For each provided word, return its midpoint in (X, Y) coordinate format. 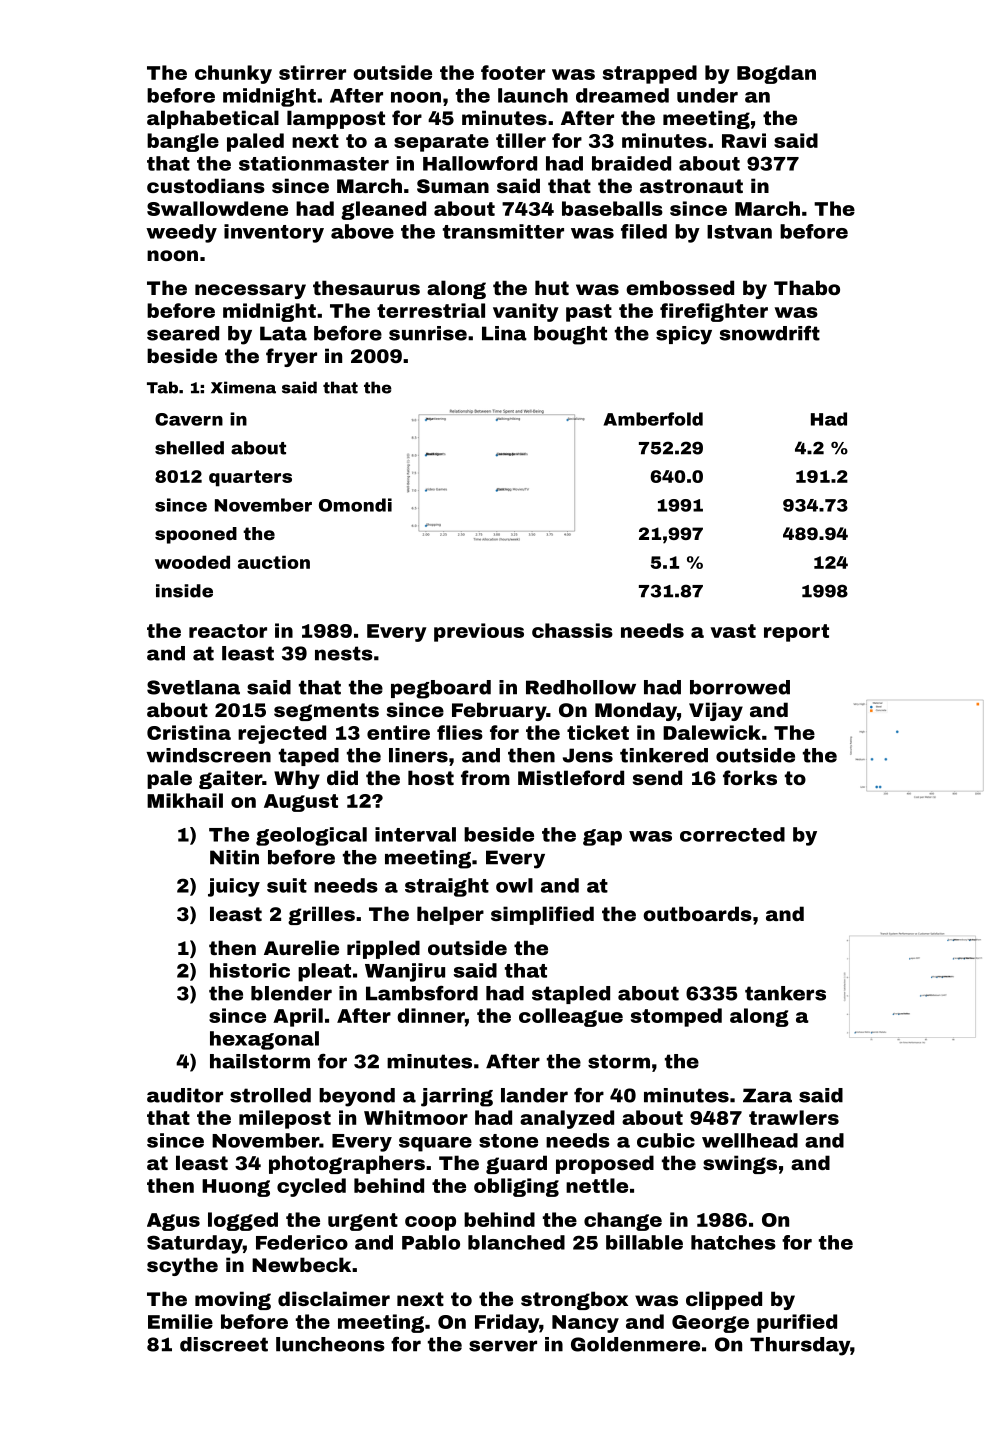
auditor (185, 1095)
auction (274, 562)
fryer (291, 357)
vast (733, 631)
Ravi (744, 140)
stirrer (312, 72)
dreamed (622, 95)
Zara (767, 1095)
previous (479, 632)
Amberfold (653, 419)
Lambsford (422, 993)
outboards (697, 913)
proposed (605, 1164)
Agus (173, 1222)
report (796, 633)
